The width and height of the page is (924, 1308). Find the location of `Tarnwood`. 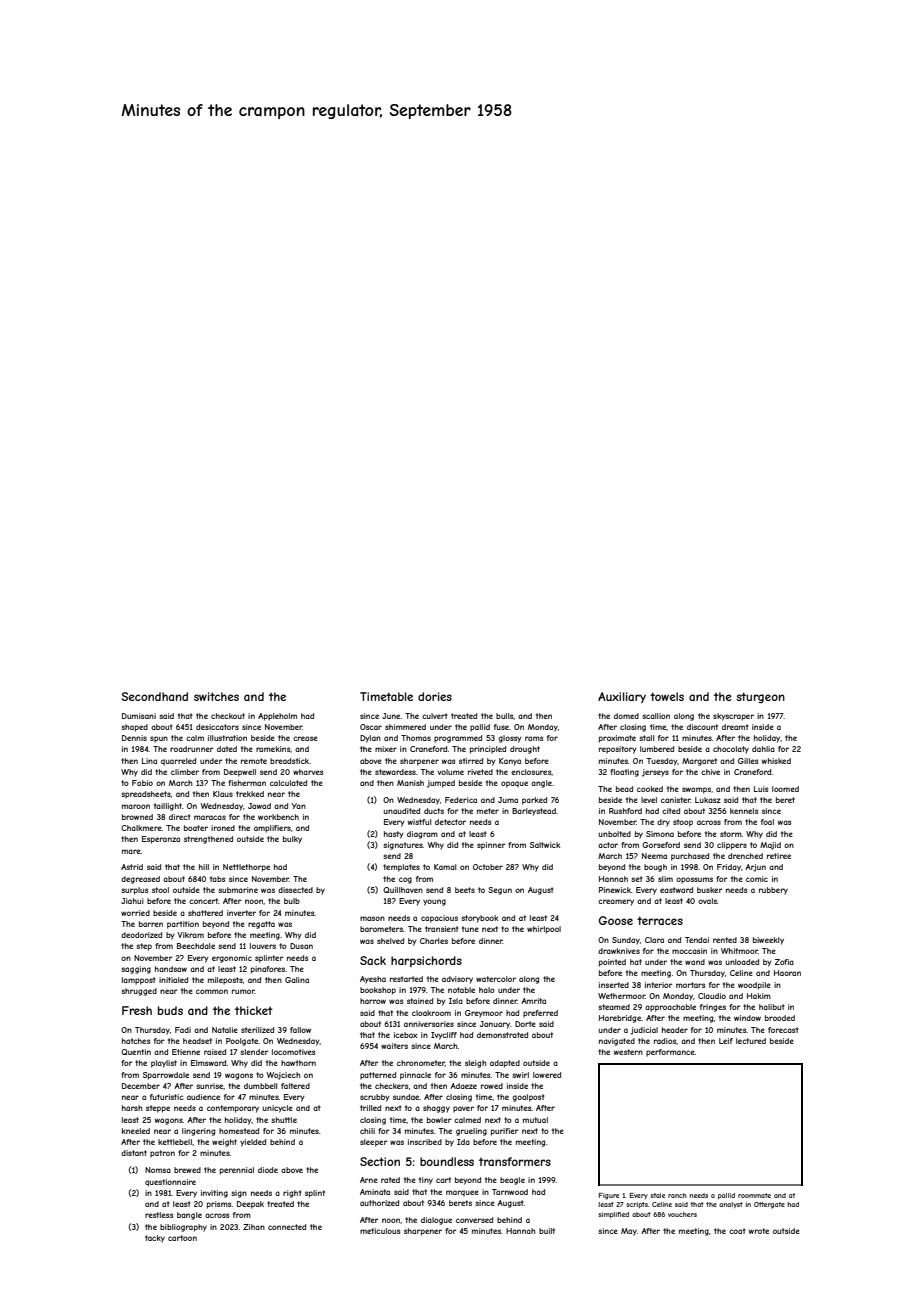

Tarnwood is located at coordinates (510, 1192).
